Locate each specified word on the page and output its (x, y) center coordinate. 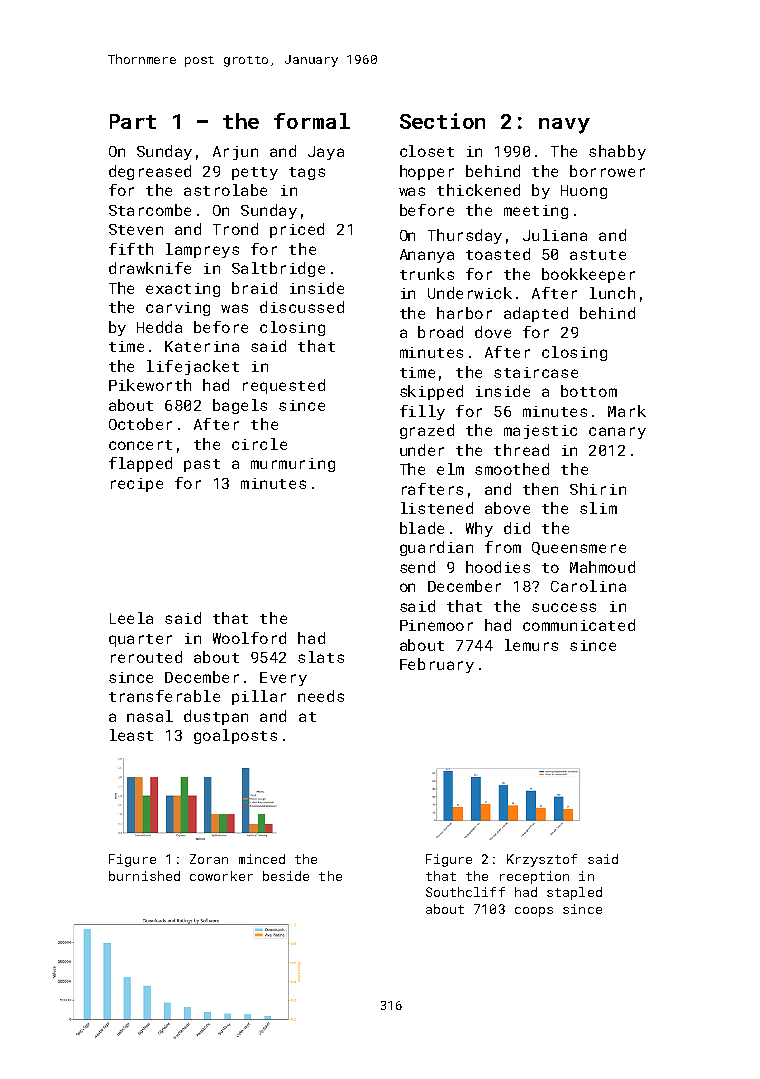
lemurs (531, 645)
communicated (579, 625)
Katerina (202, 346)
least (131, 735)
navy (564, 126)
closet (427, 151)
